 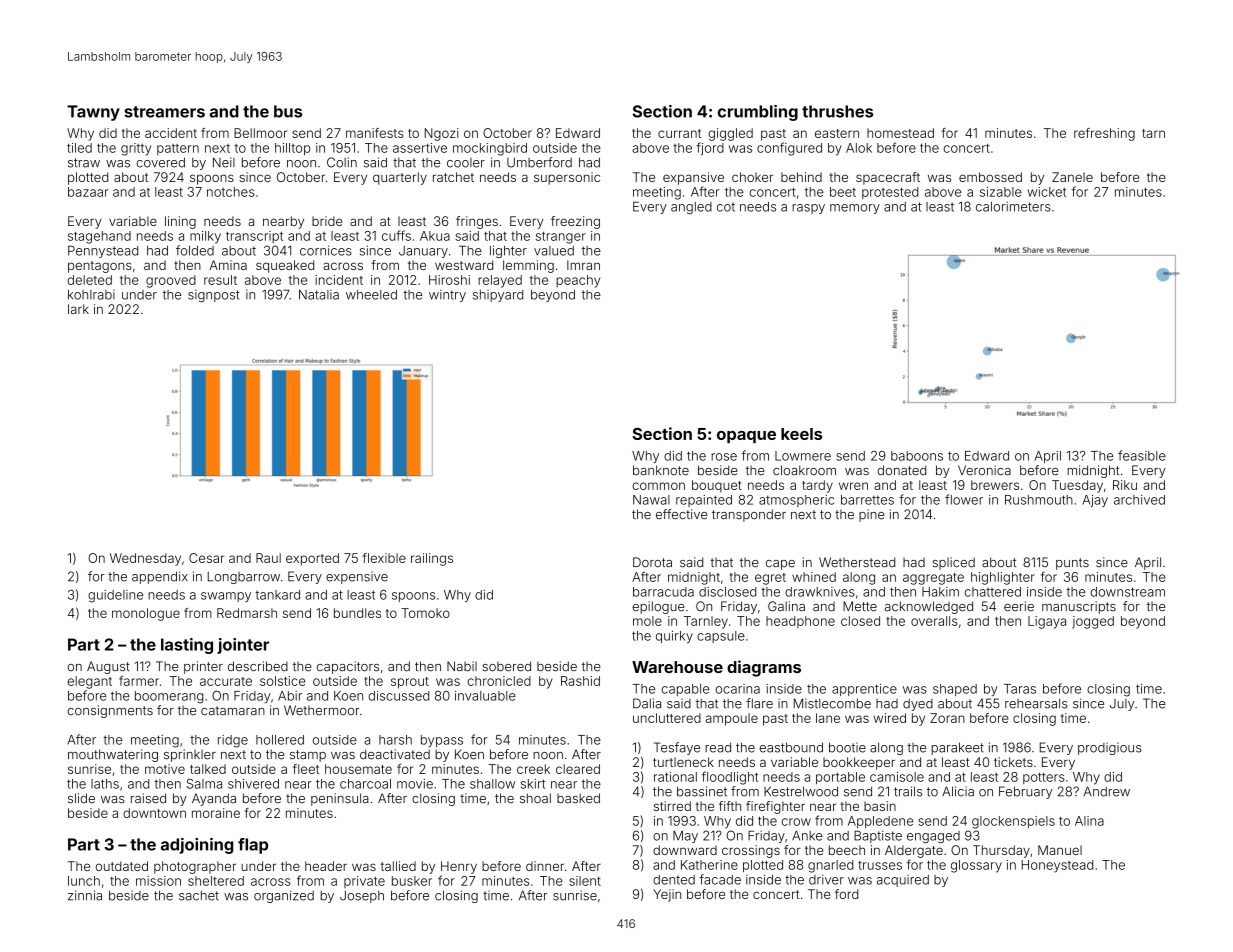 I want to click on manifests, so click(x=375, y=133).
